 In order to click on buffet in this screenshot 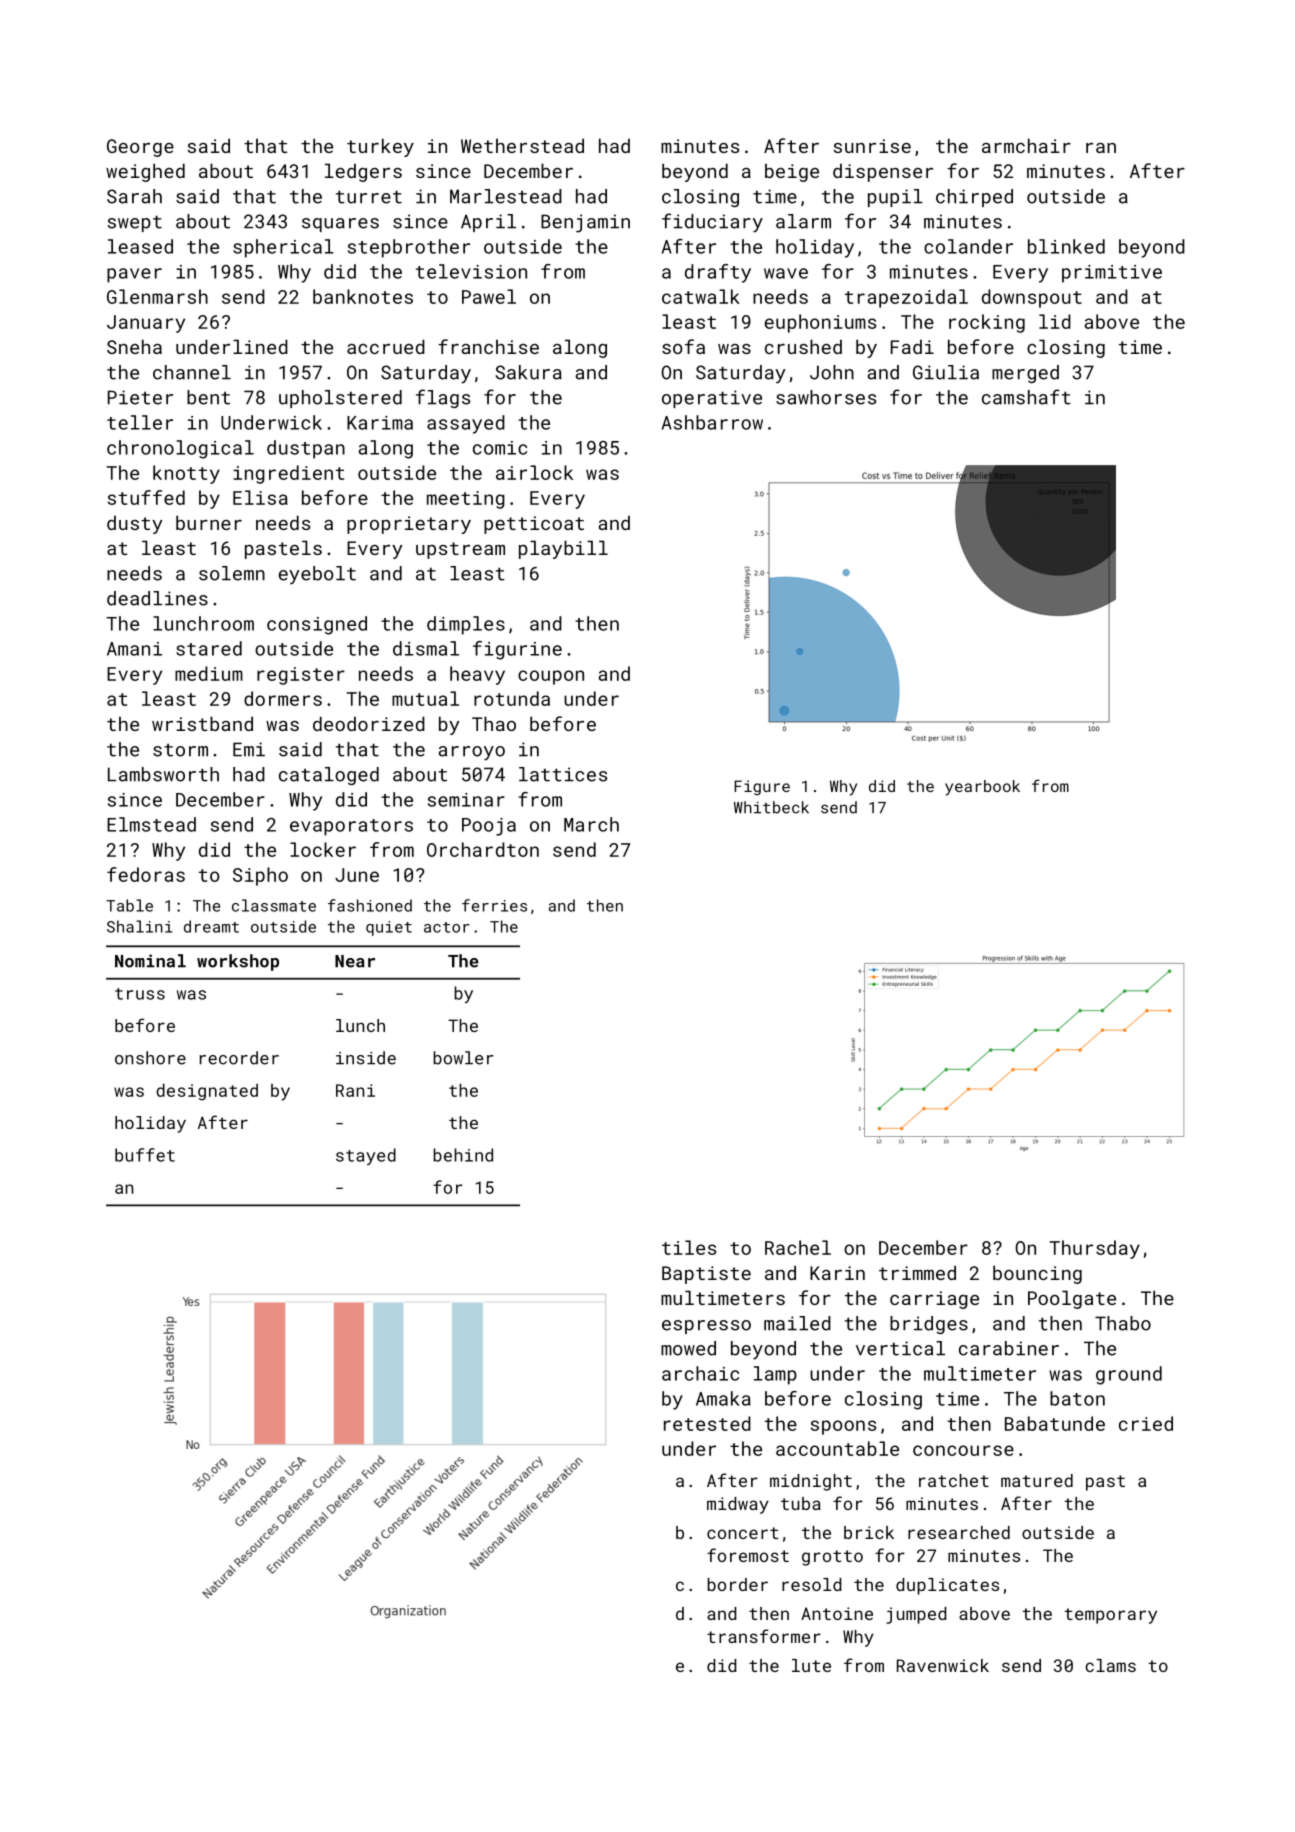, I will do `click(145, 1155)`.
